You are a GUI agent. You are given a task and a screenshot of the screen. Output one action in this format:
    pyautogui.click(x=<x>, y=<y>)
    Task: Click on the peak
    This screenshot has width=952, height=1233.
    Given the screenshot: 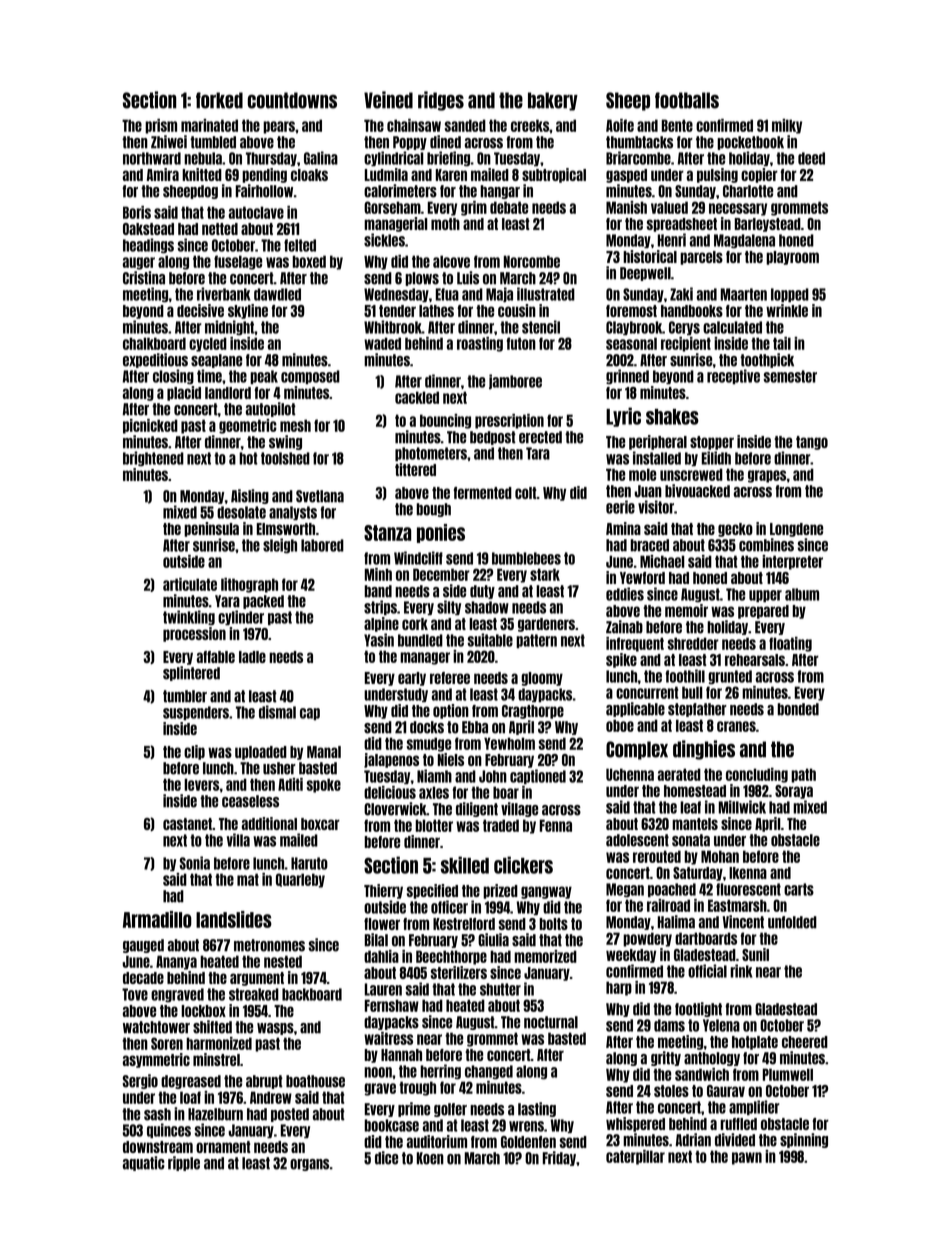 What is the action you would take?
    pyautogui.click(x=264, y=377)
